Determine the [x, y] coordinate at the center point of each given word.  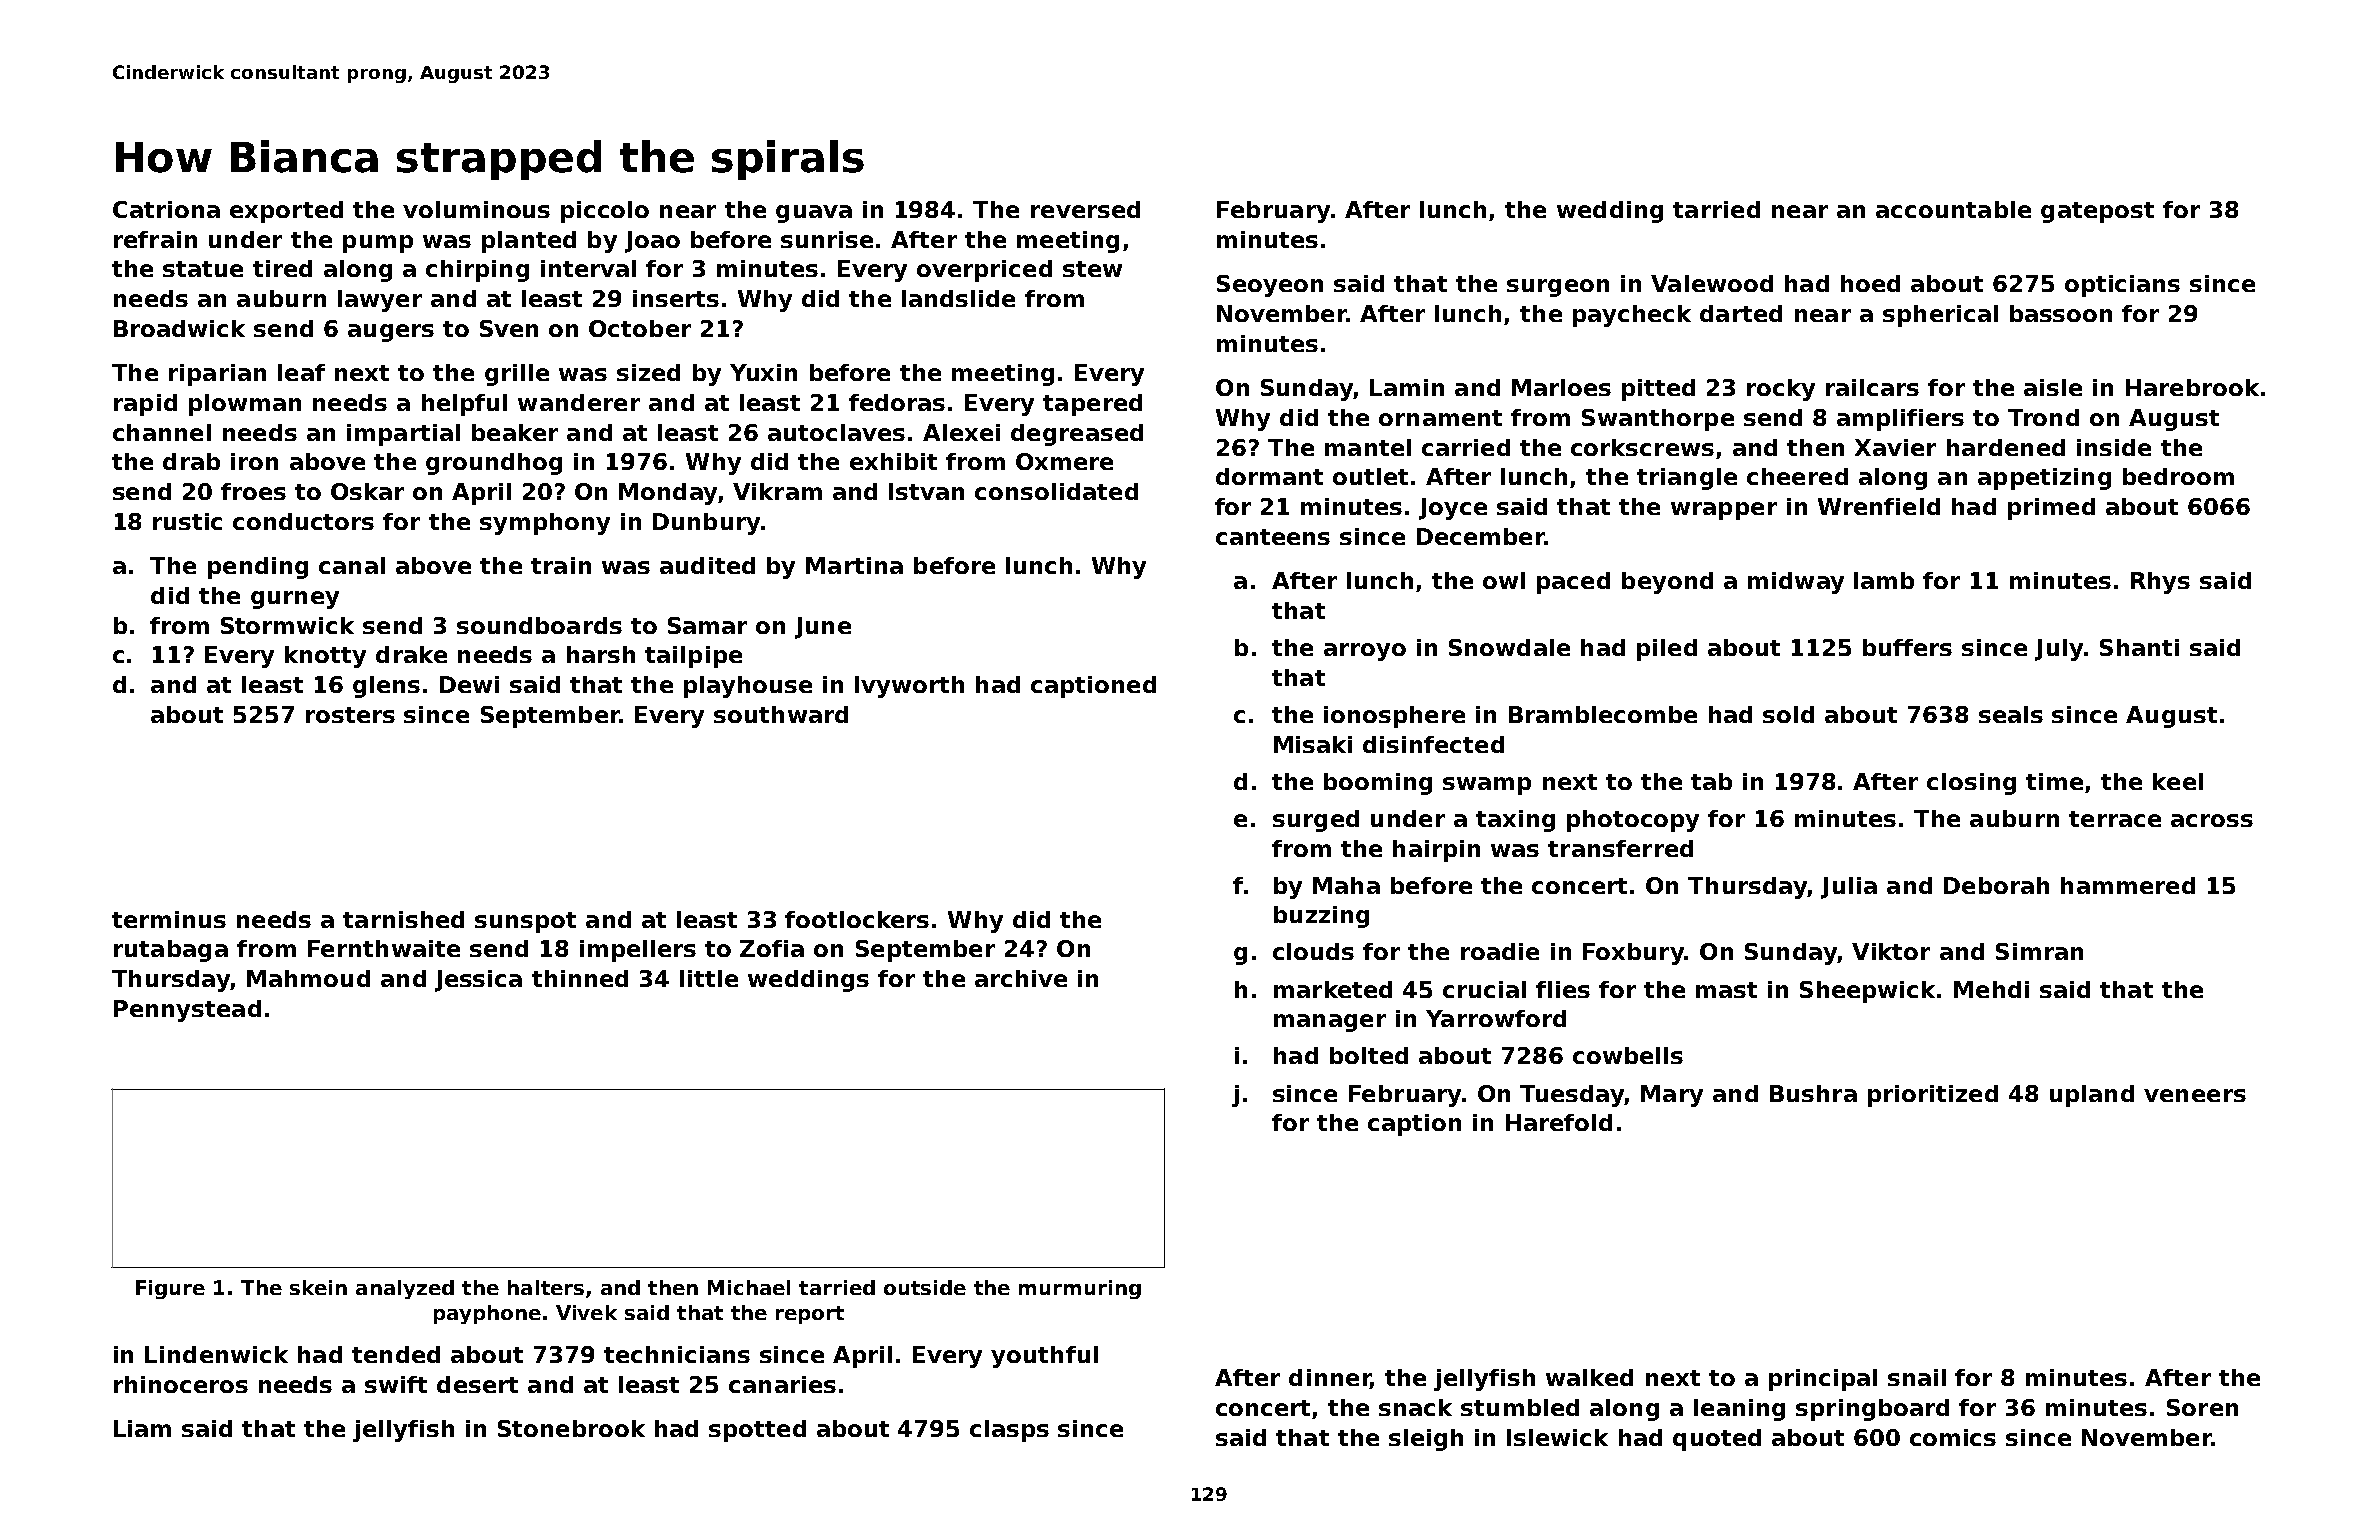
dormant [1269, 476]
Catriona [166, 209]
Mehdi [1991, 989]
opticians [2122, 286]
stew [1092, 269]
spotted [757, 1431]
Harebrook [2192, 387]
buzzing [1321, 917]
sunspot [525, 922]
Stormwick [287, 625]
